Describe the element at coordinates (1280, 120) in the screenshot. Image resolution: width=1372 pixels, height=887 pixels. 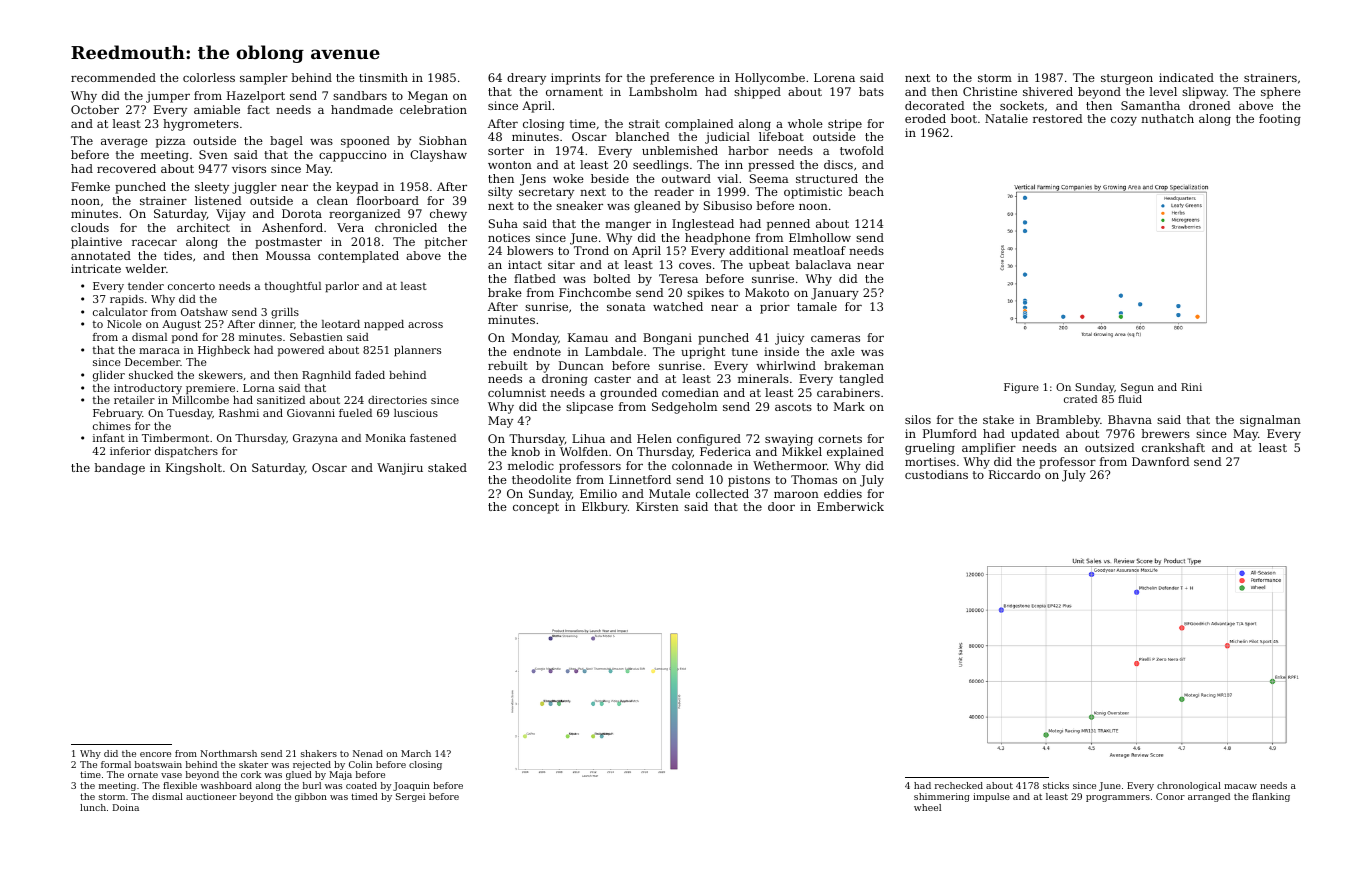
I see `footing` at that location.
